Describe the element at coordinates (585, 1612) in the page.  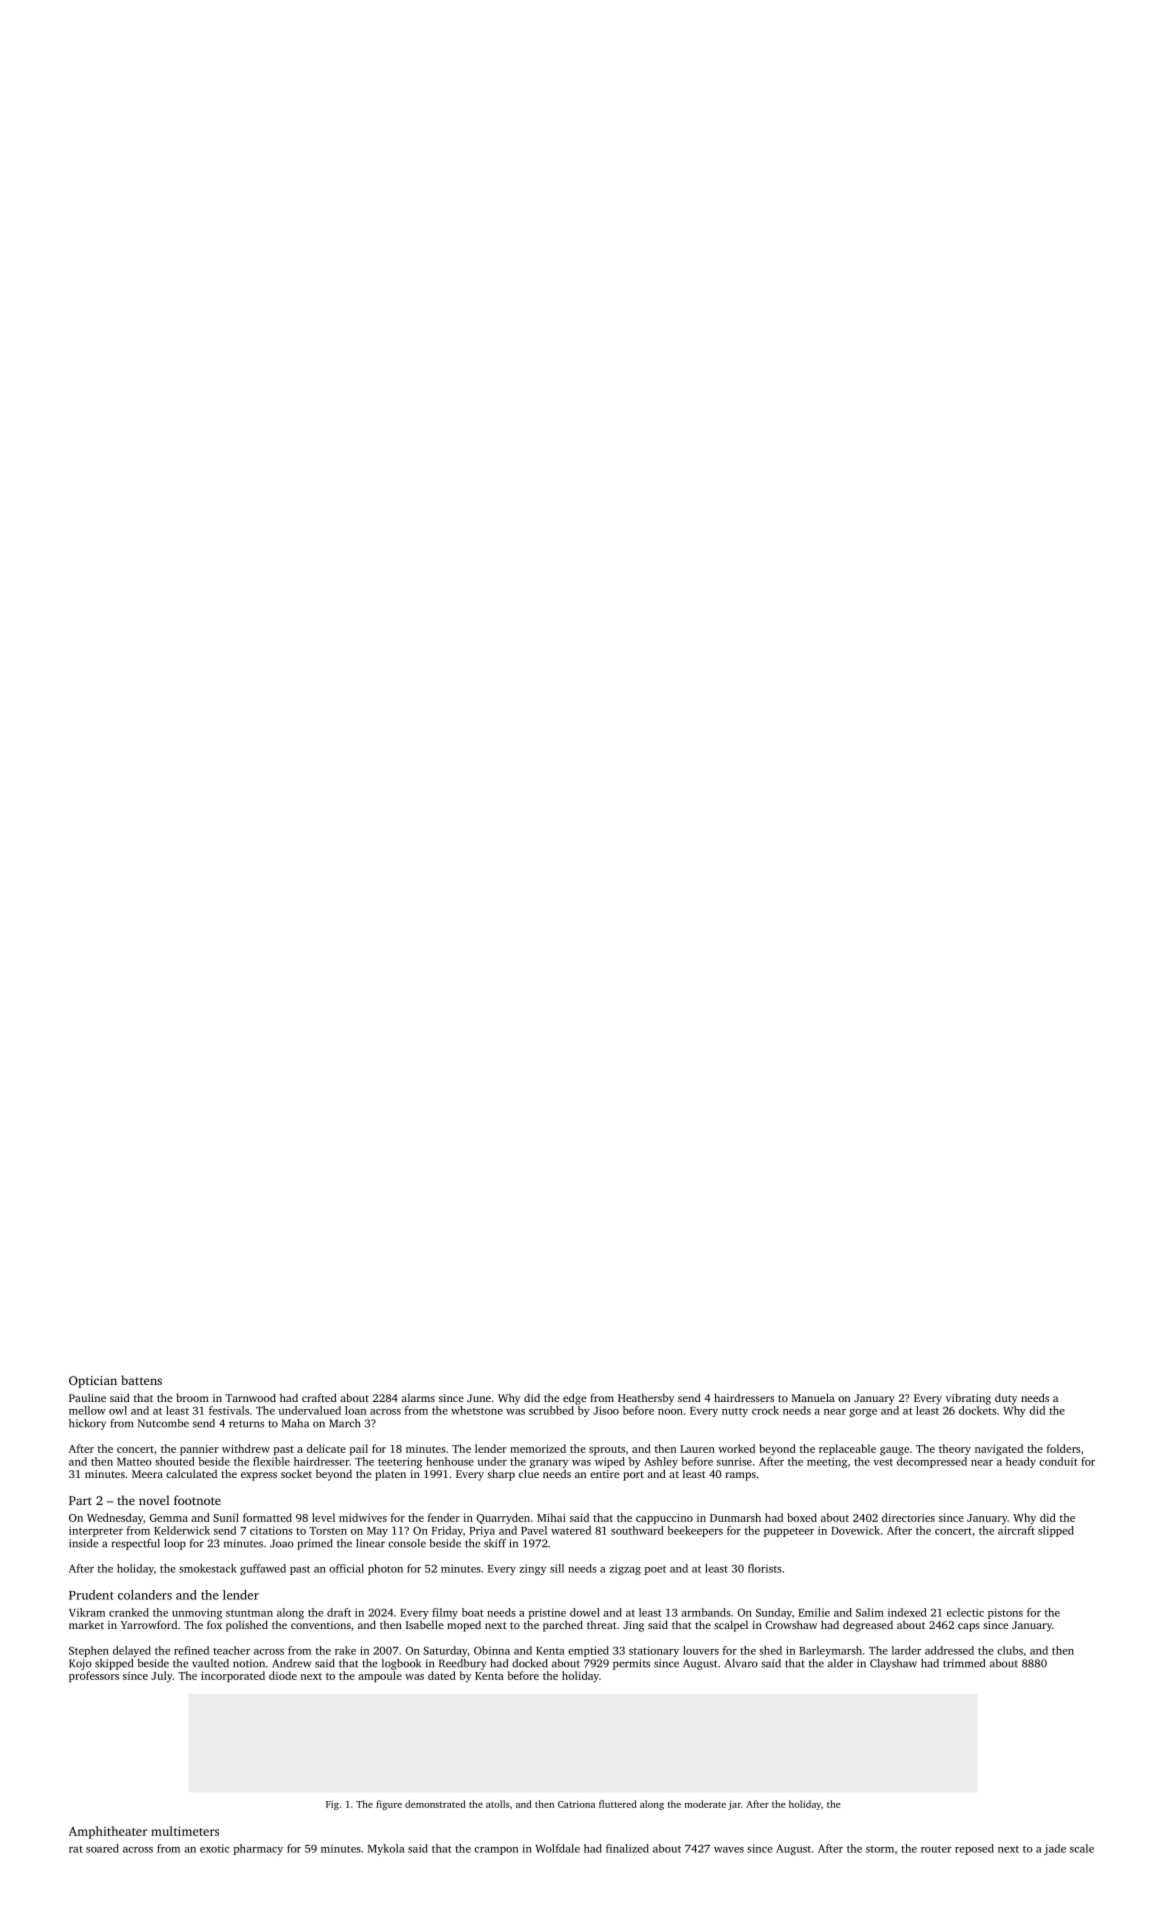
I see `dowel` at that location.
